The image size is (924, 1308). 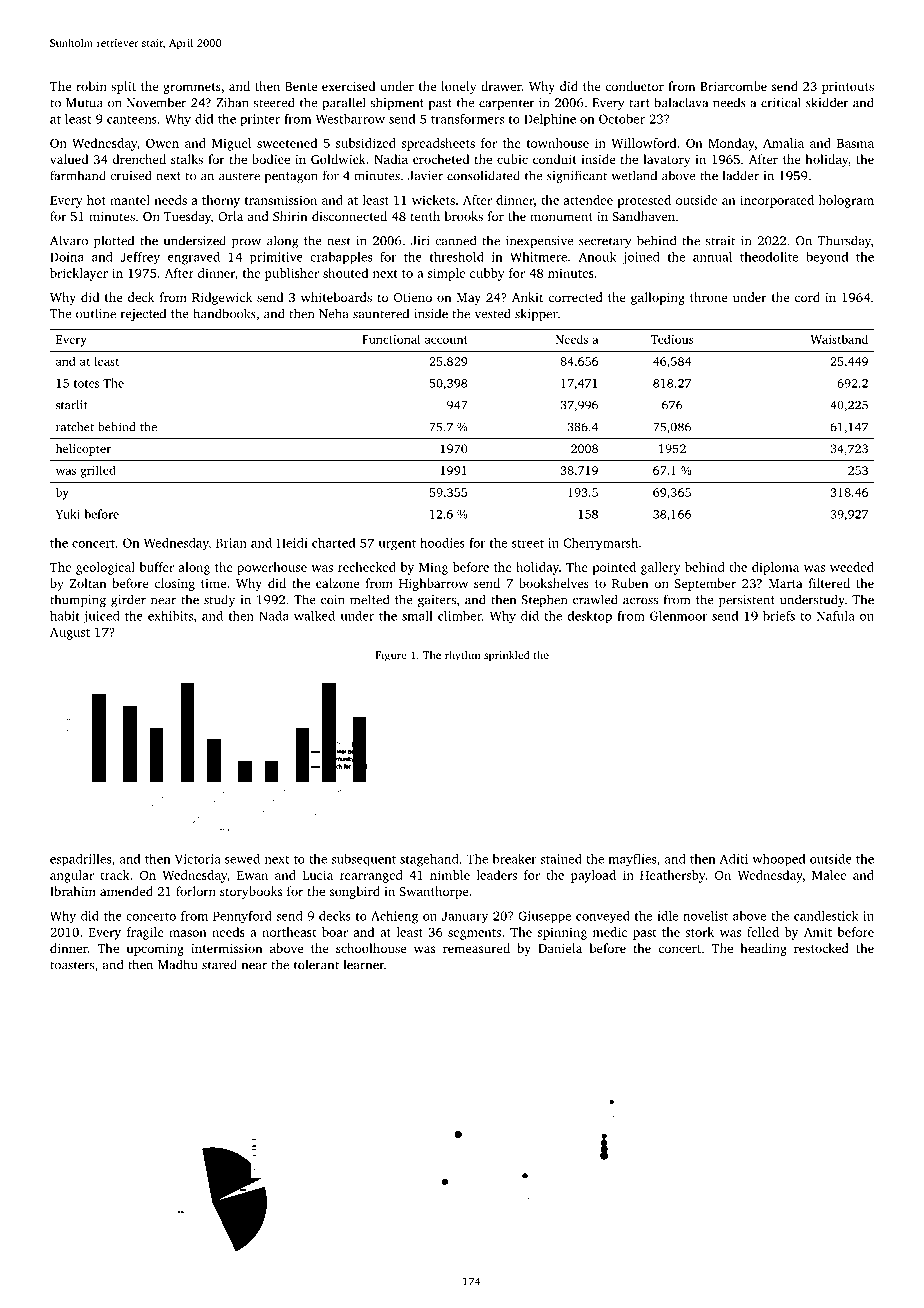 What do you see at coordinates (536, 314) in the image?
I see `skipper` at bounding box center [536, 314].
